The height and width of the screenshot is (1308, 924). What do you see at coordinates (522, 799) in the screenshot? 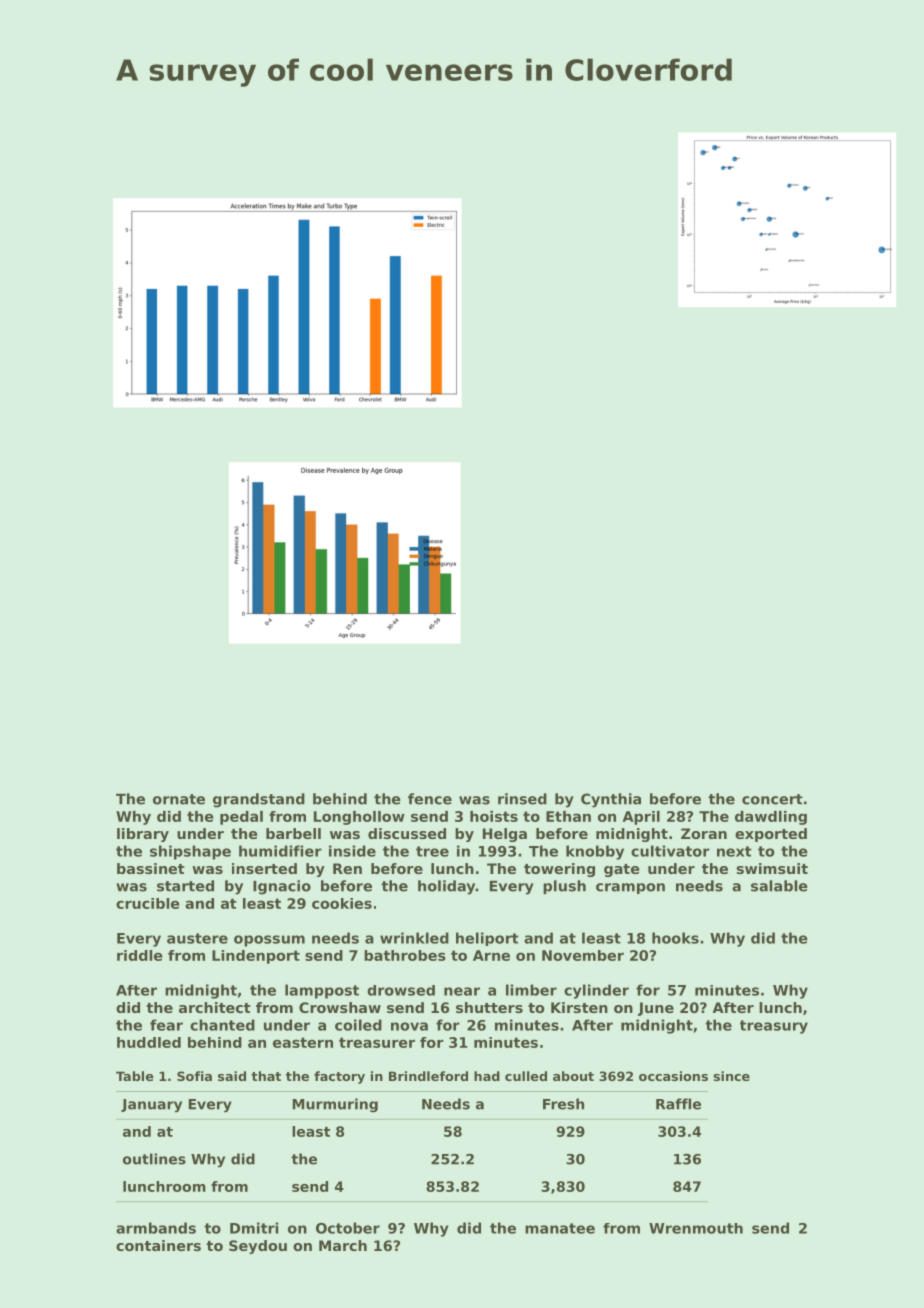
I see `rinsed` at bounding box center [522, 799].
